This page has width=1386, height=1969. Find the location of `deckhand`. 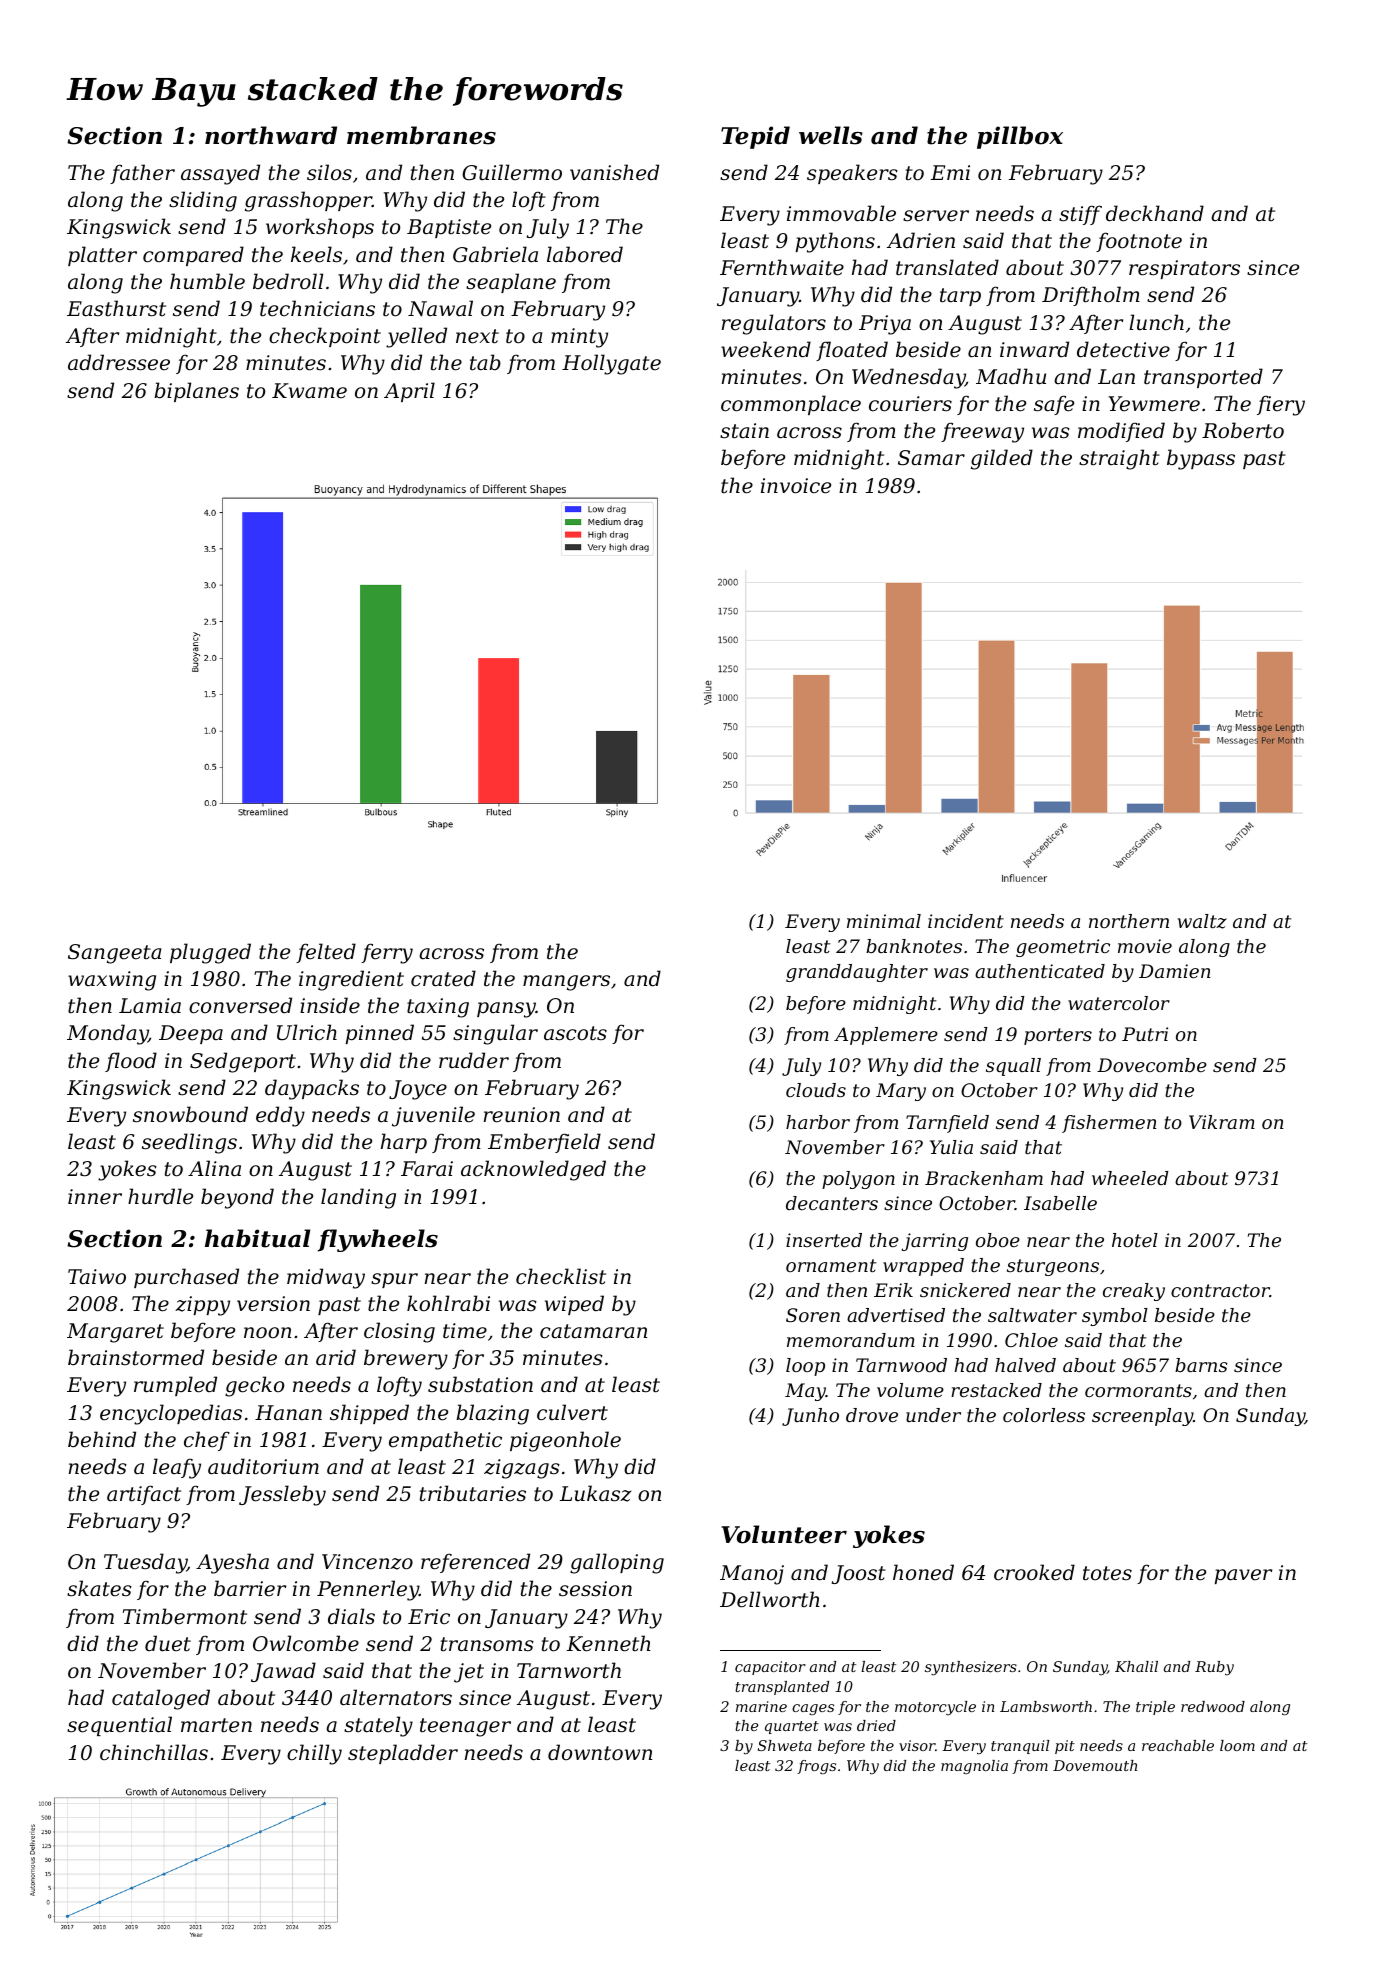

deckhand is located at coordinates (1155, 213).
